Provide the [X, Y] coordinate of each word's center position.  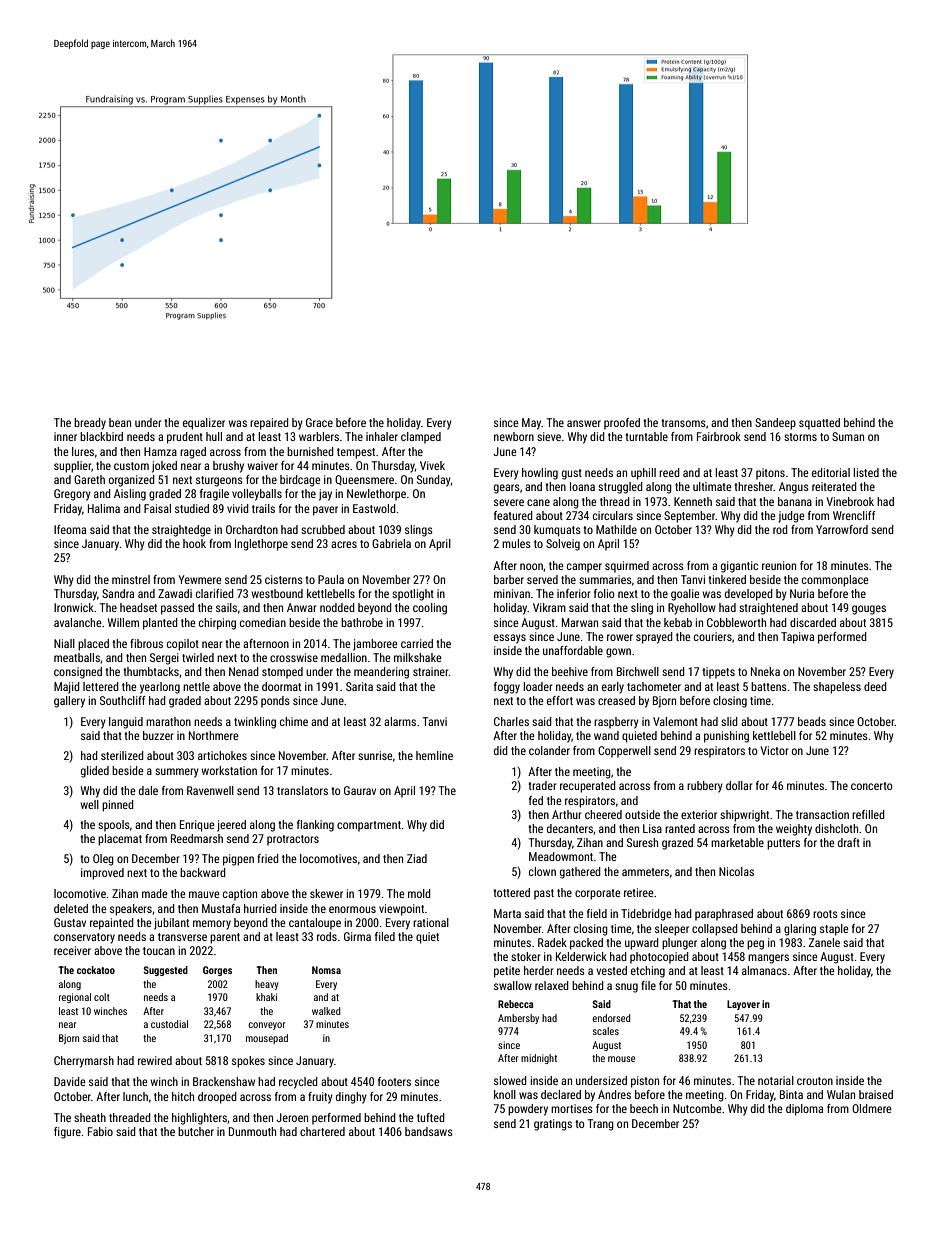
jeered [231, 826]
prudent [185, 438]
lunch [135, 1096]
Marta [507, 913]
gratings [553, 1125]
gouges [869, 610]
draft [849, 842]
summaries [605, 579]
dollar [739, 785]
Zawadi [175, 593]
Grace [319, 422]
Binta [791, 1094]
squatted [819, 424]
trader [542, 785]
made [155, 893]
